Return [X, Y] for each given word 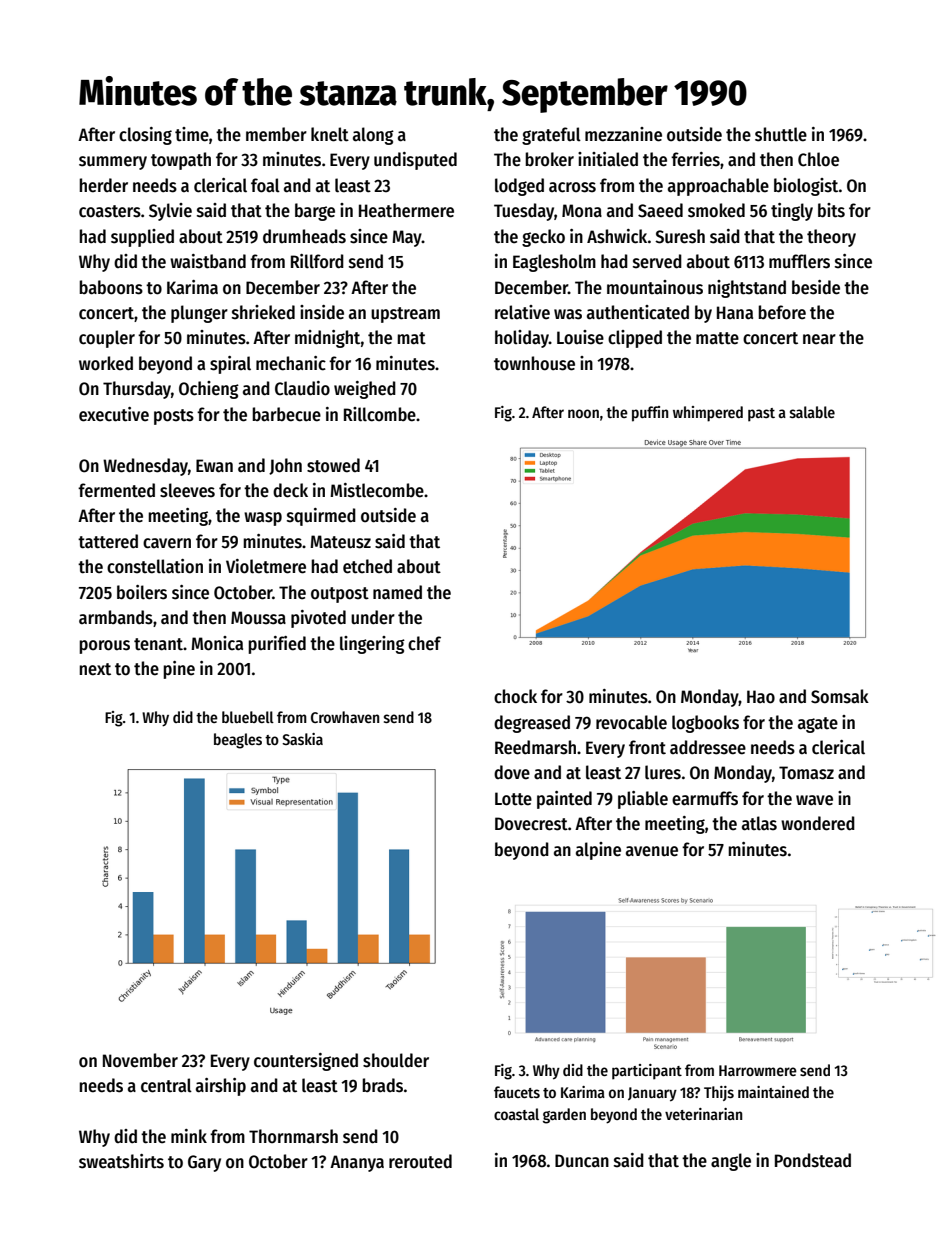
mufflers [799, 261]
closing [145, 136]
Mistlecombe [377, 490]
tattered [108, 541]
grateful [551, 136]
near [819, 339]
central [166, 1085]
